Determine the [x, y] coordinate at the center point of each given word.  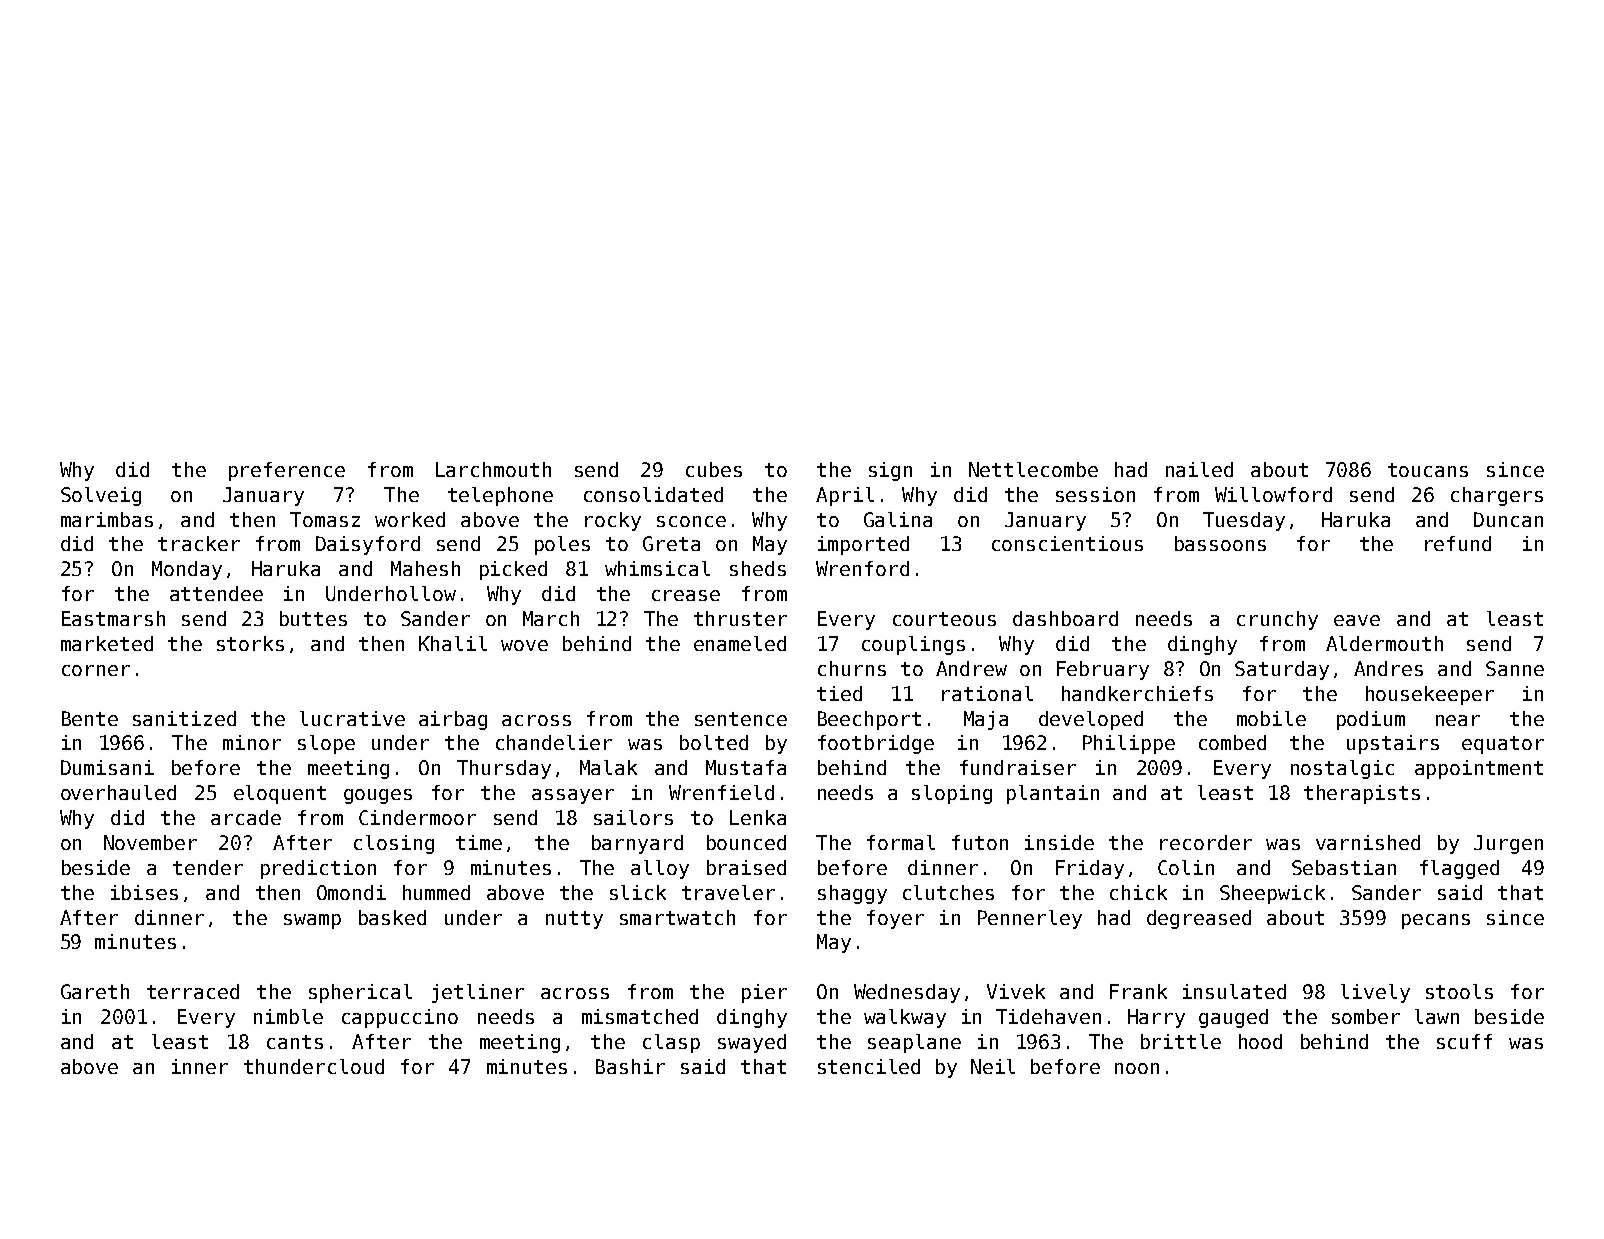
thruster [740, 618]
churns [852, 668]
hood [1260, 1041]
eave [1357, 620]
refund [1458, 543]
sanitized [184, 718]
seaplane [914, 1043]
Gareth [95, 991]
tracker [199, 543]
